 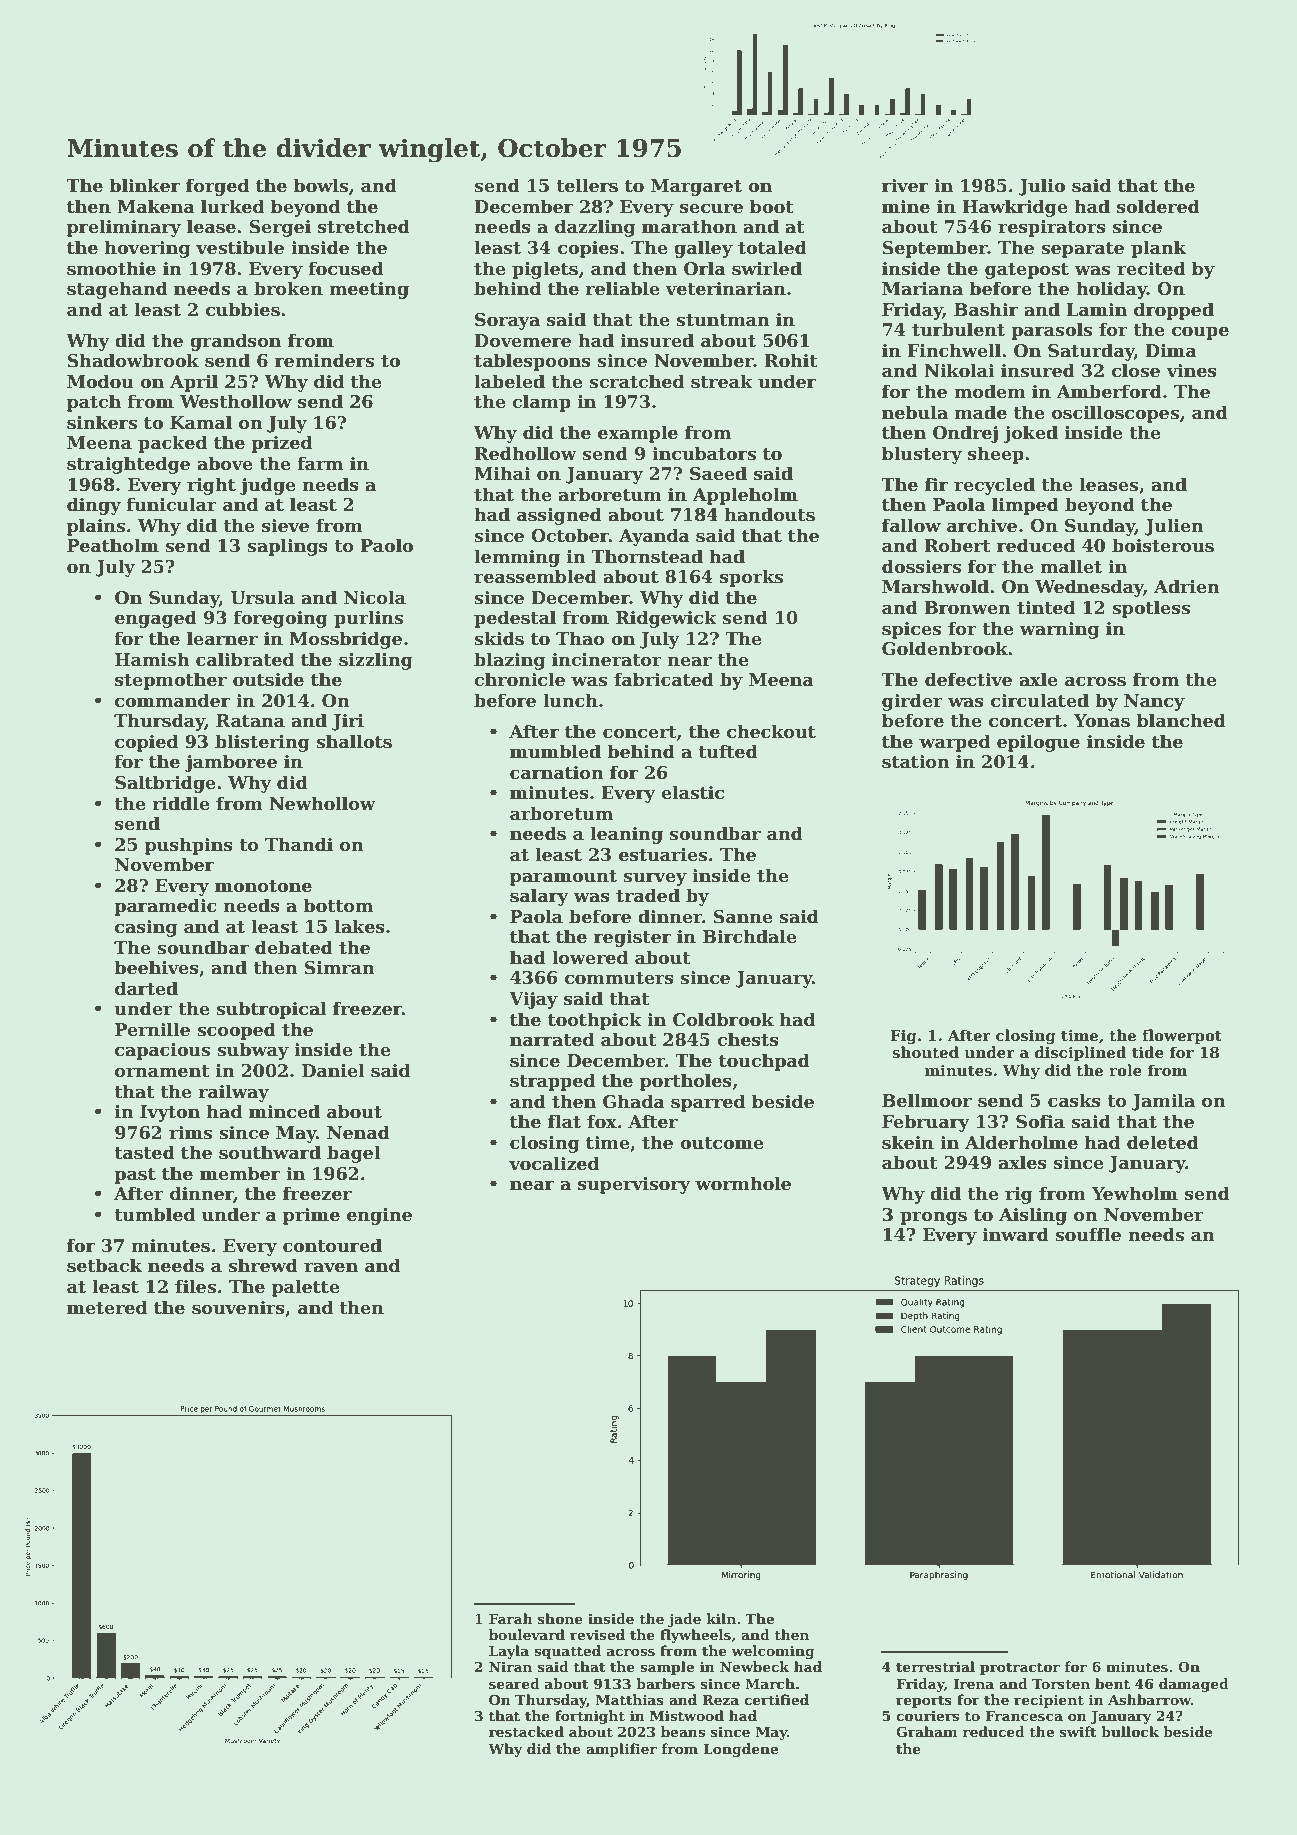 I want to click on Farah, so click(x=511, y=1618).
